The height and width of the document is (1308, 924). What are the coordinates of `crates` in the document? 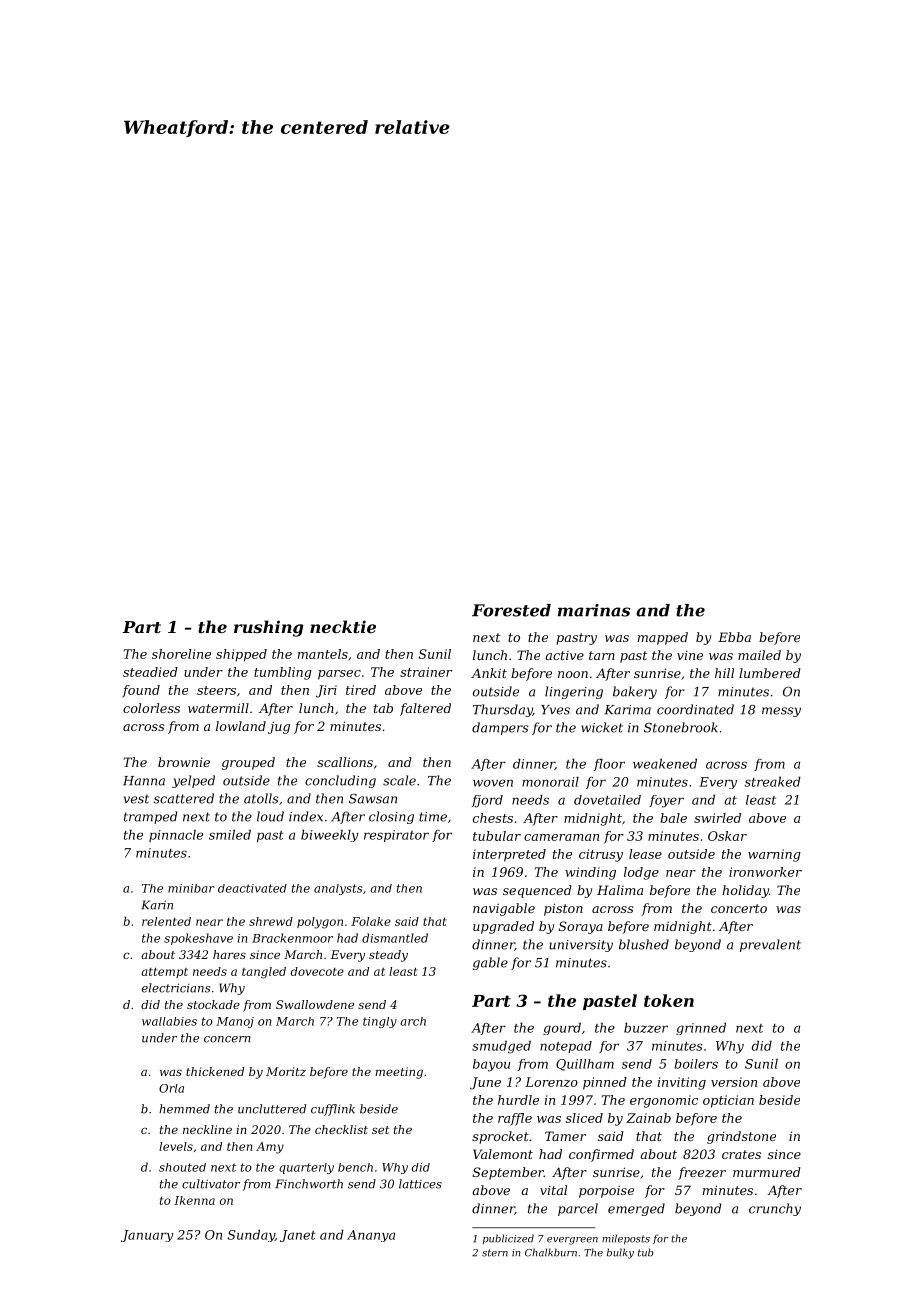 It's located at (741, 1154).
